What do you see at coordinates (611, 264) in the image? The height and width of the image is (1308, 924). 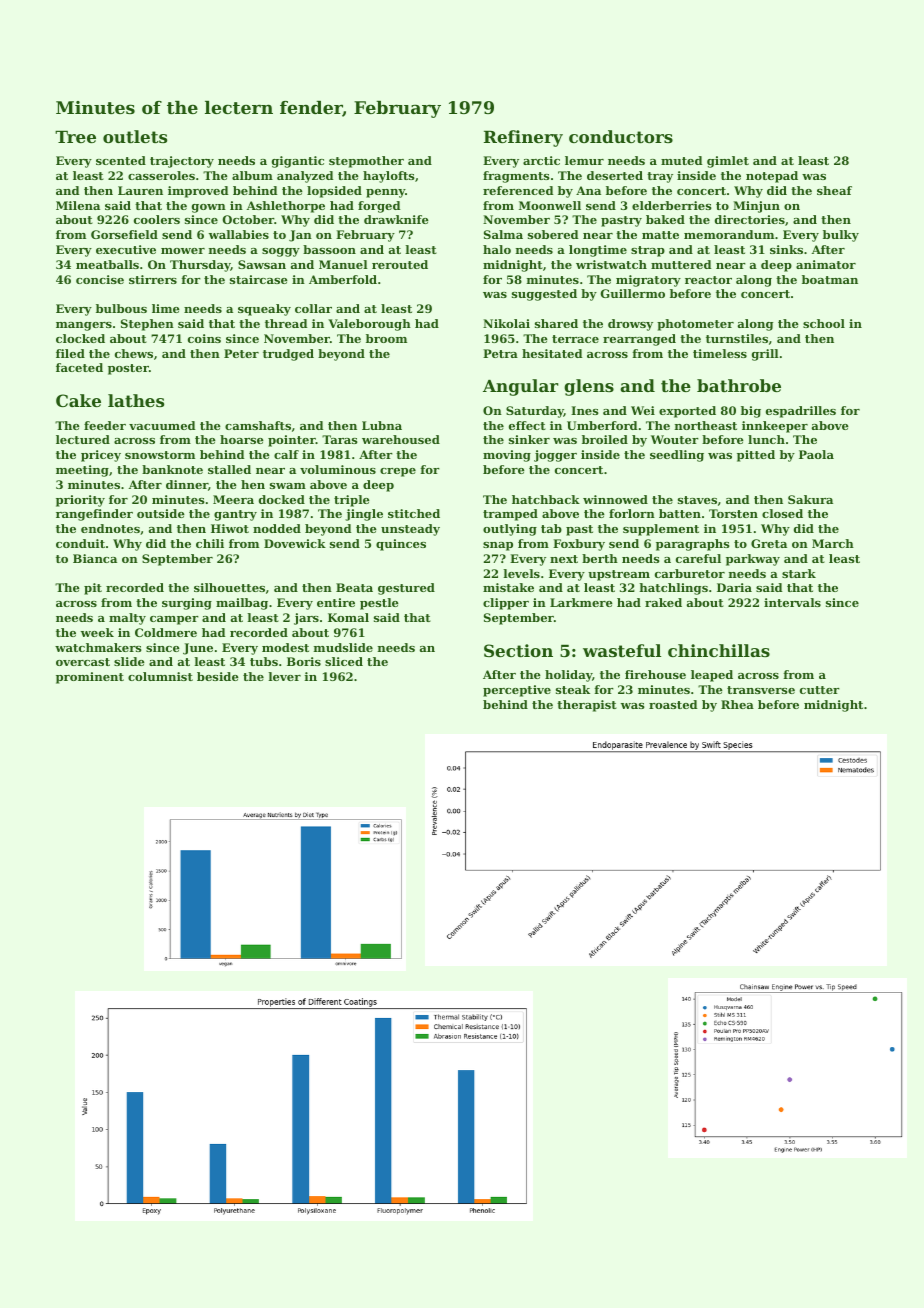 I see `wristwatch` at bounding box center [611, 264].
